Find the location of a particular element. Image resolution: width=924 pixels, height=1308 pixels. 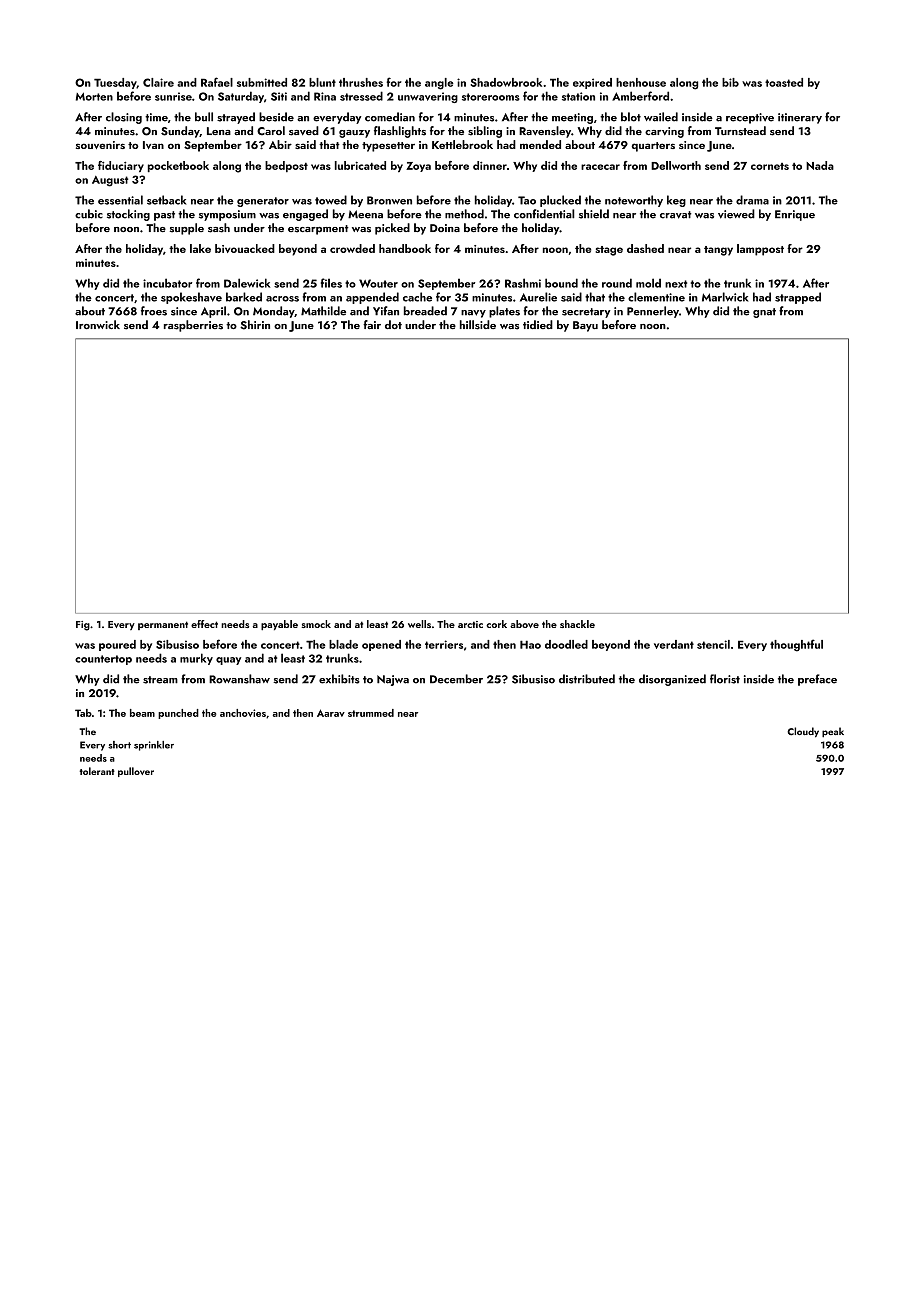

keg is located at coordinates (676, 201).
